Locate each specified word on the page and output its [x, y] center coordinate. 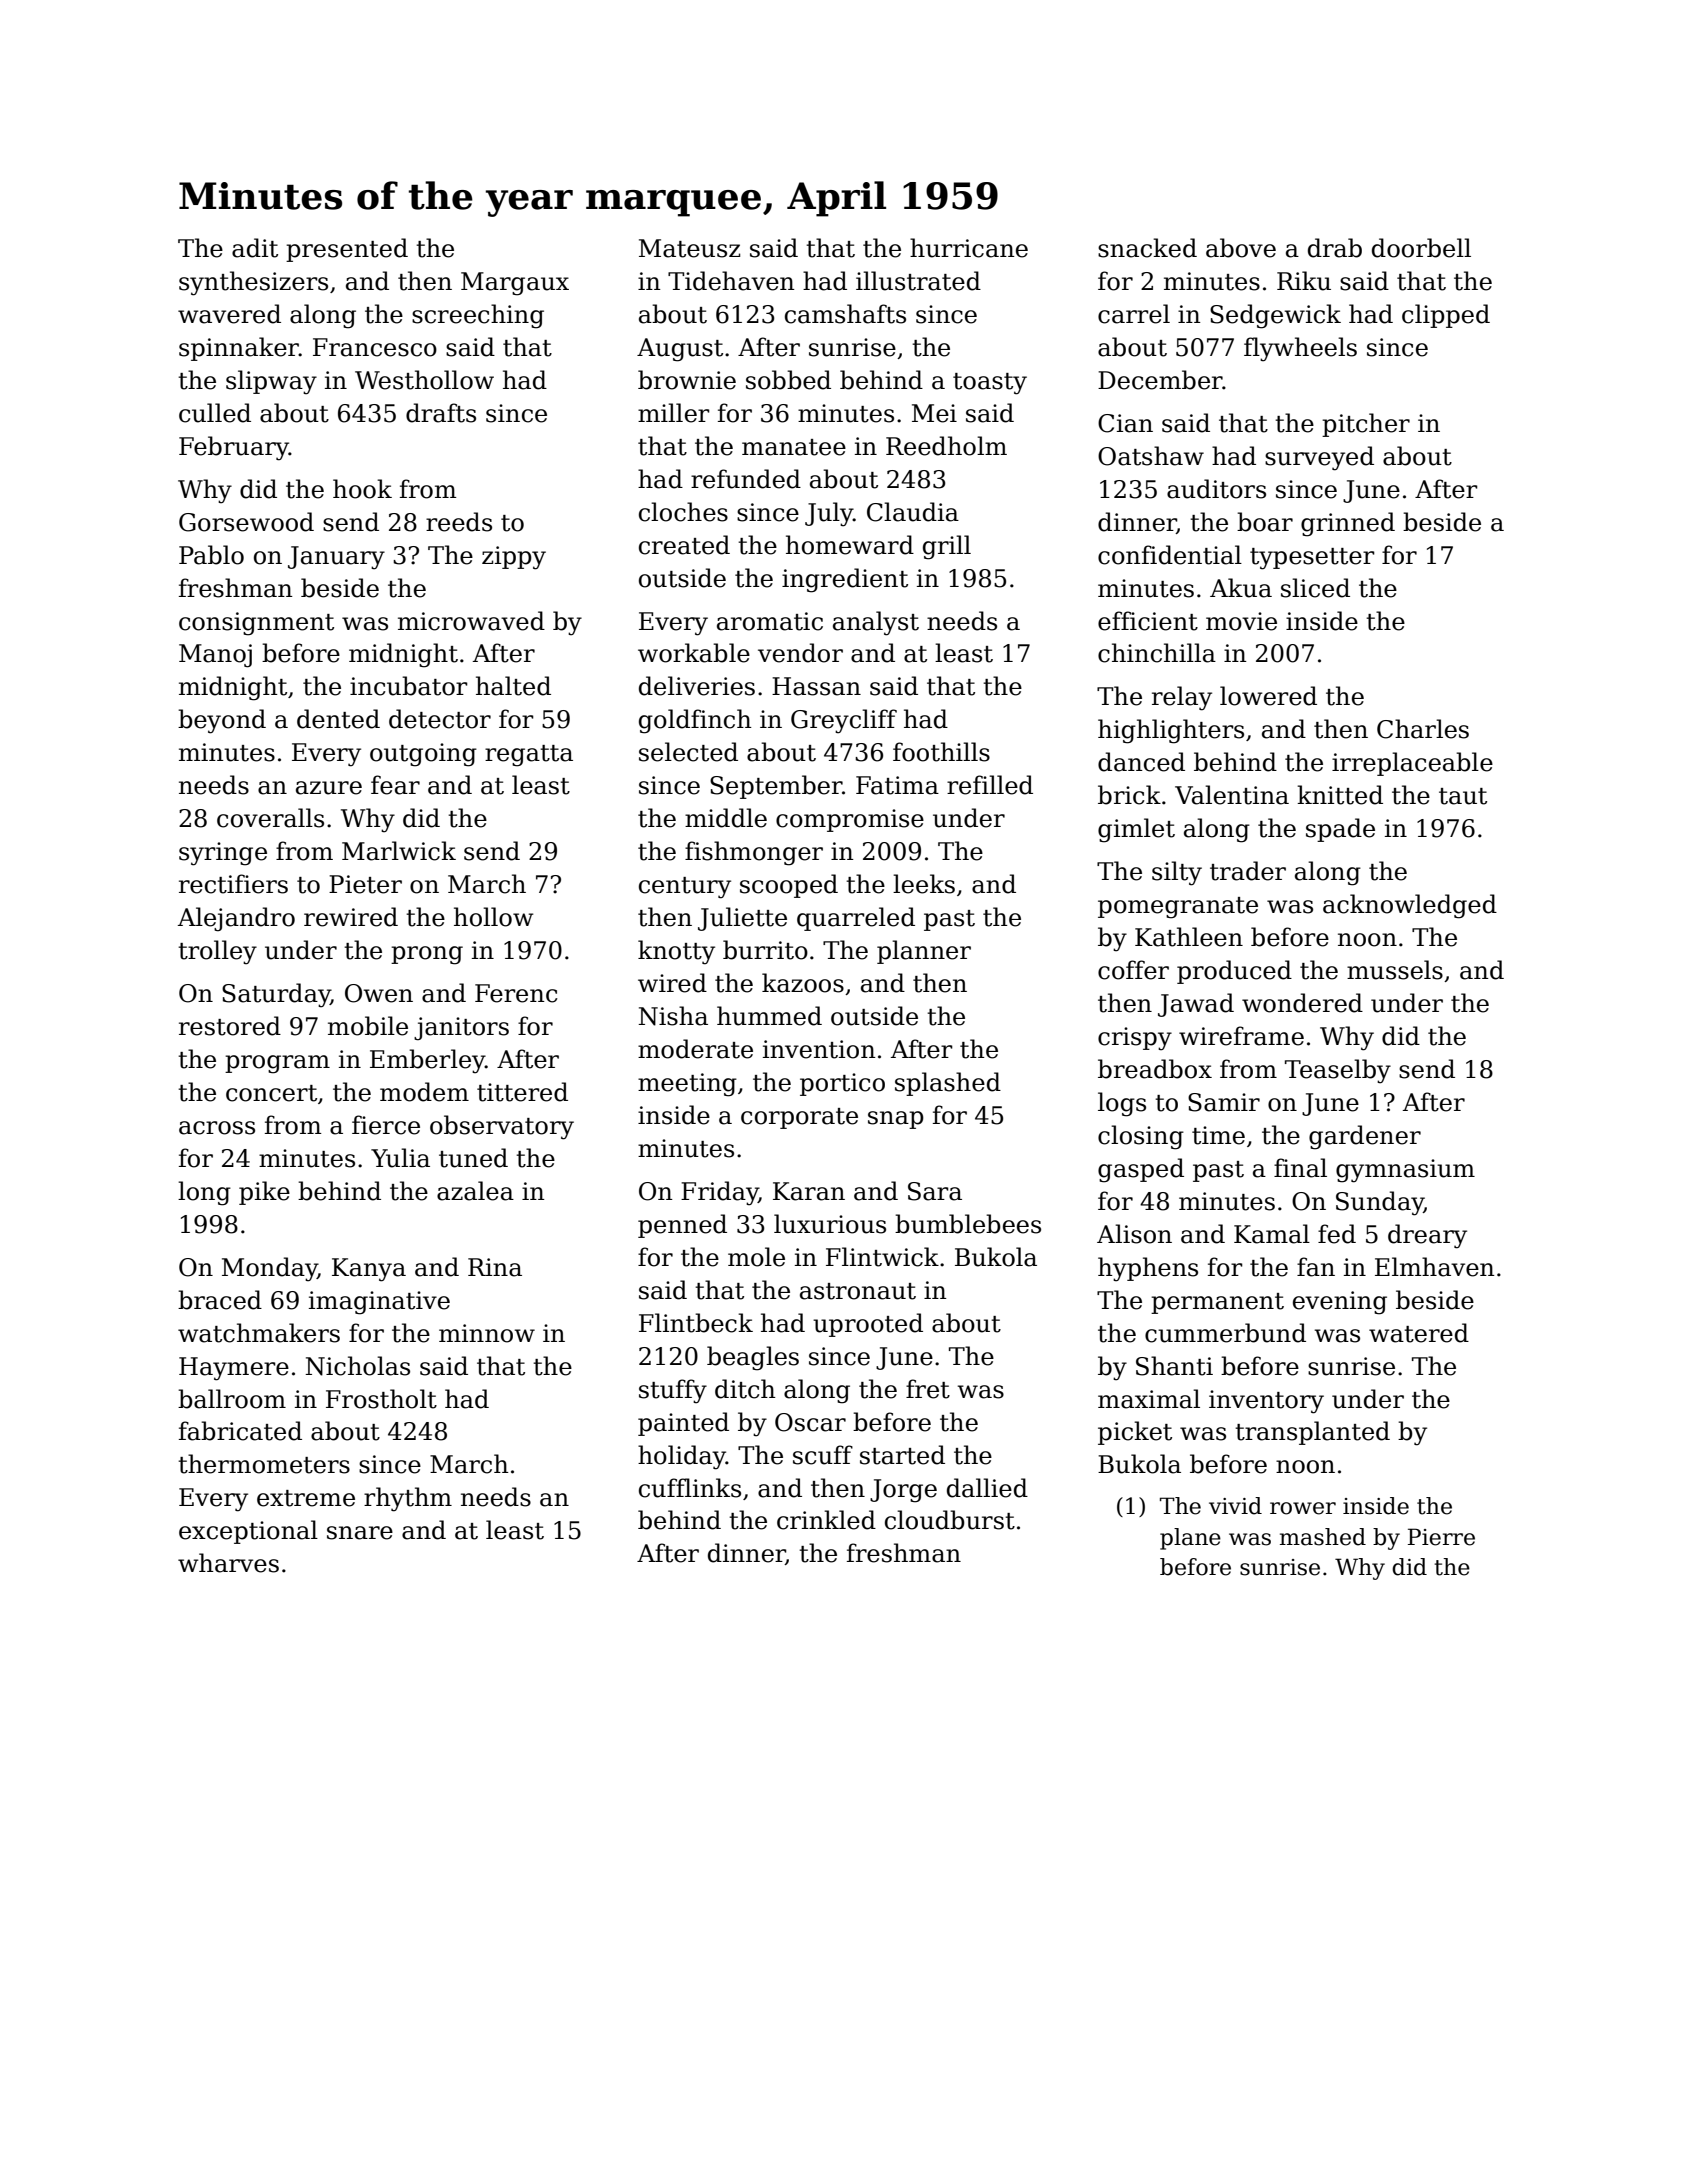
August [680, 350]
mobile [368, 1026]
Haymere [234, 1369]
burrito [765, 950]
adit [255, 248]
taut [1463, 796]
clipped [1446, 316]
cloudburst [950, 1520]
